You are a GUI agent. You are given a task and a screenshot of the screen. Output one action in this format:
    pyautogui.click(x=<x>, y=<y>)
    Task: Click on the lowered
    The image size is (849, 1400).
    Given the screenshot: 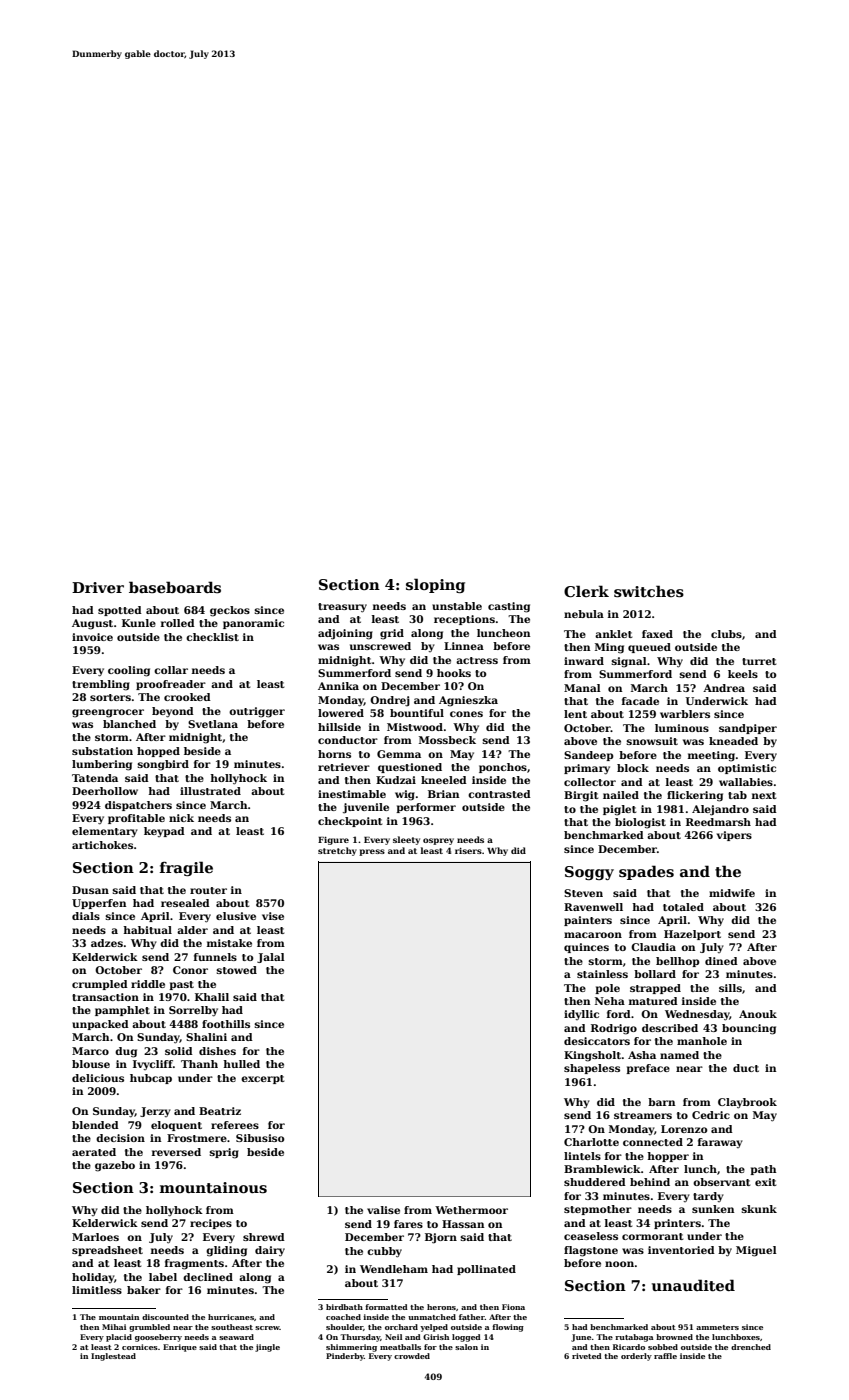 What is the action you would take?
    pyautogui.click(x=341, y=713)
